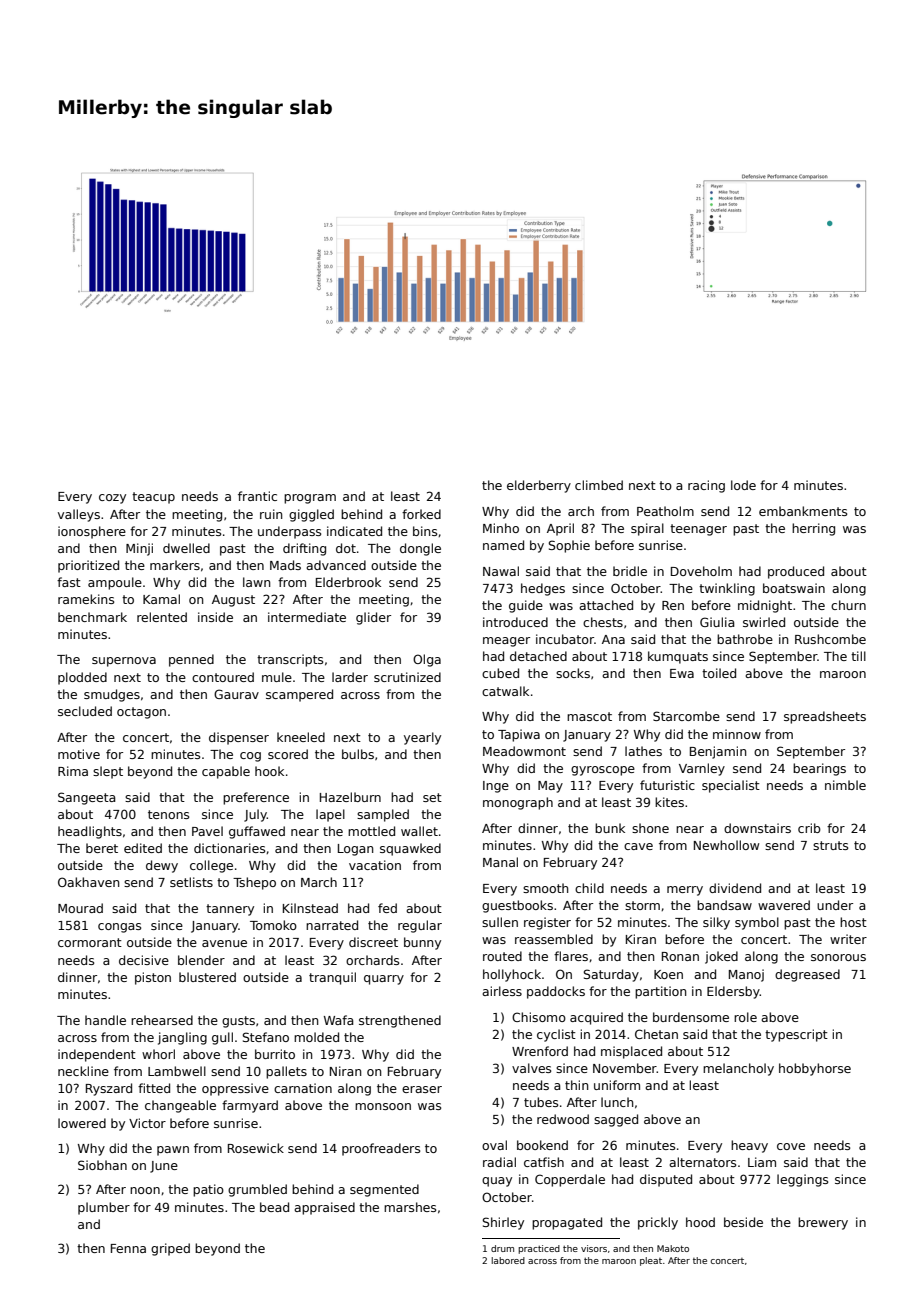  Describe the element at coordinates (170, 1249) in the screenshot. I see `griped` at that location.
